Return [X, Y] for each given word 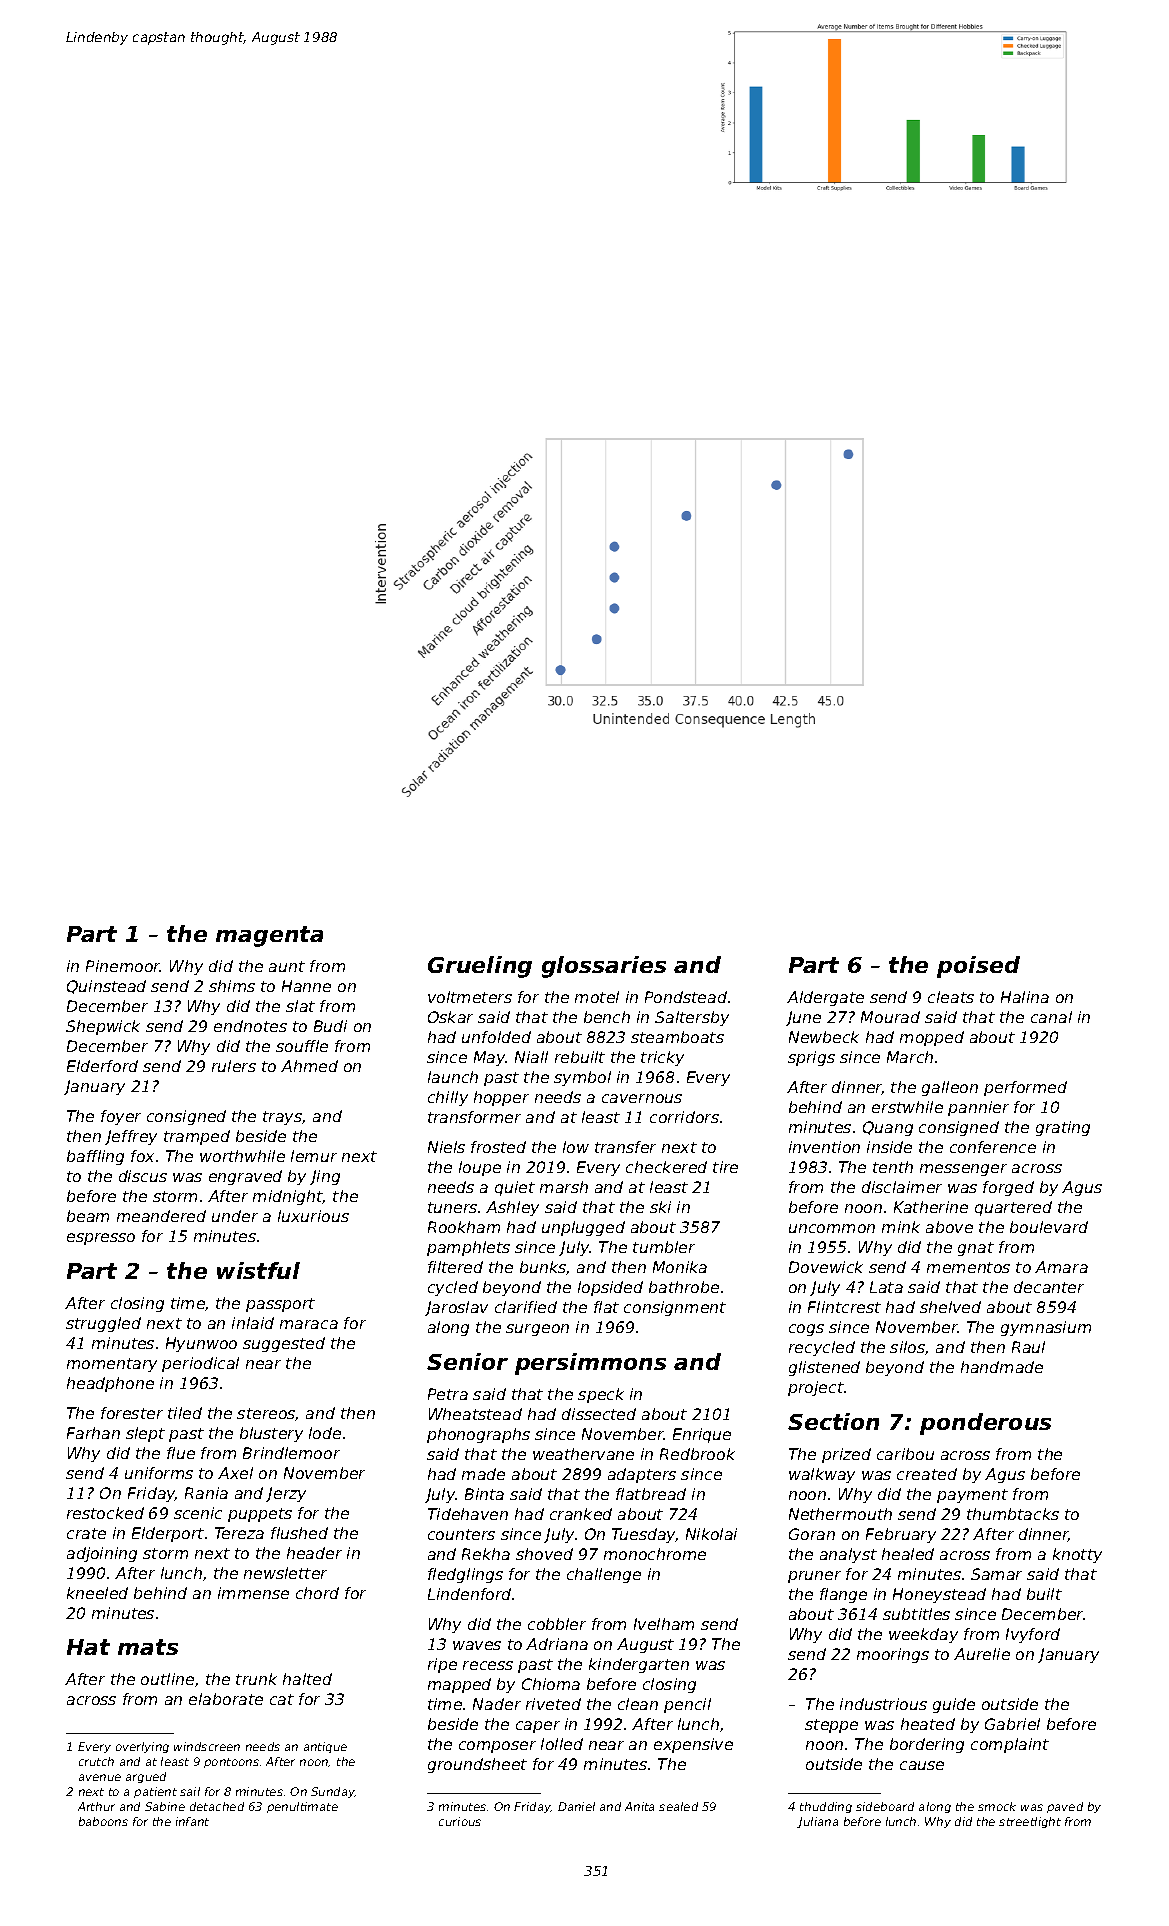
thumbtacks [1013, 1514]
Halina [1025, 997]
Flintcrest [844, 1307]
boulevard [1049, 1227]
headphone [110, 1384]
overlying [142, 1747]
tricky [662, 1058]
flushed [299, 1533]
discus [143, 1176]
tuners [452, 1207]
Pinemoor [123, 966]
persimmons [590, 1364]
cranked [581, 1514]
